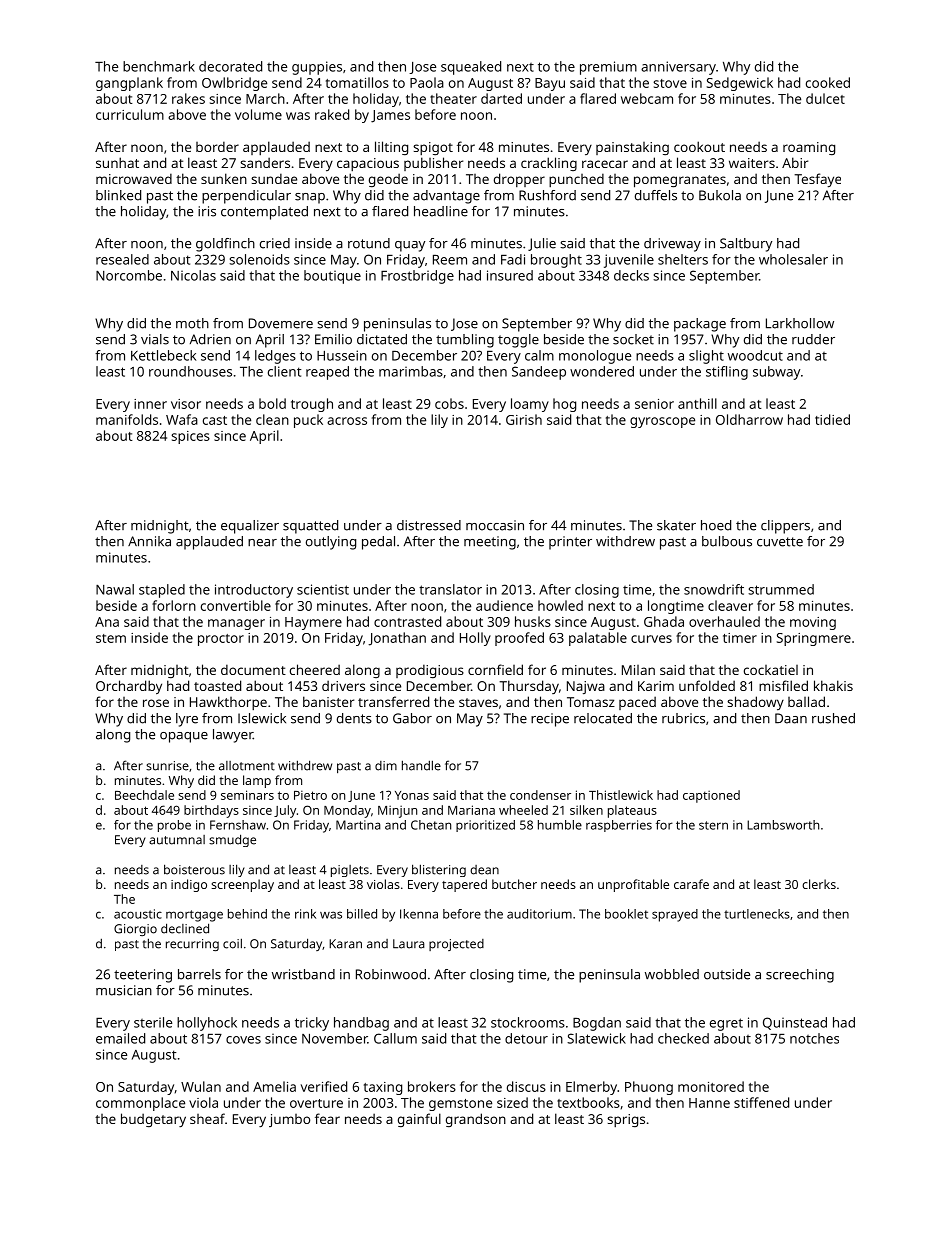  I want to click on translator, so click(450, 589).
